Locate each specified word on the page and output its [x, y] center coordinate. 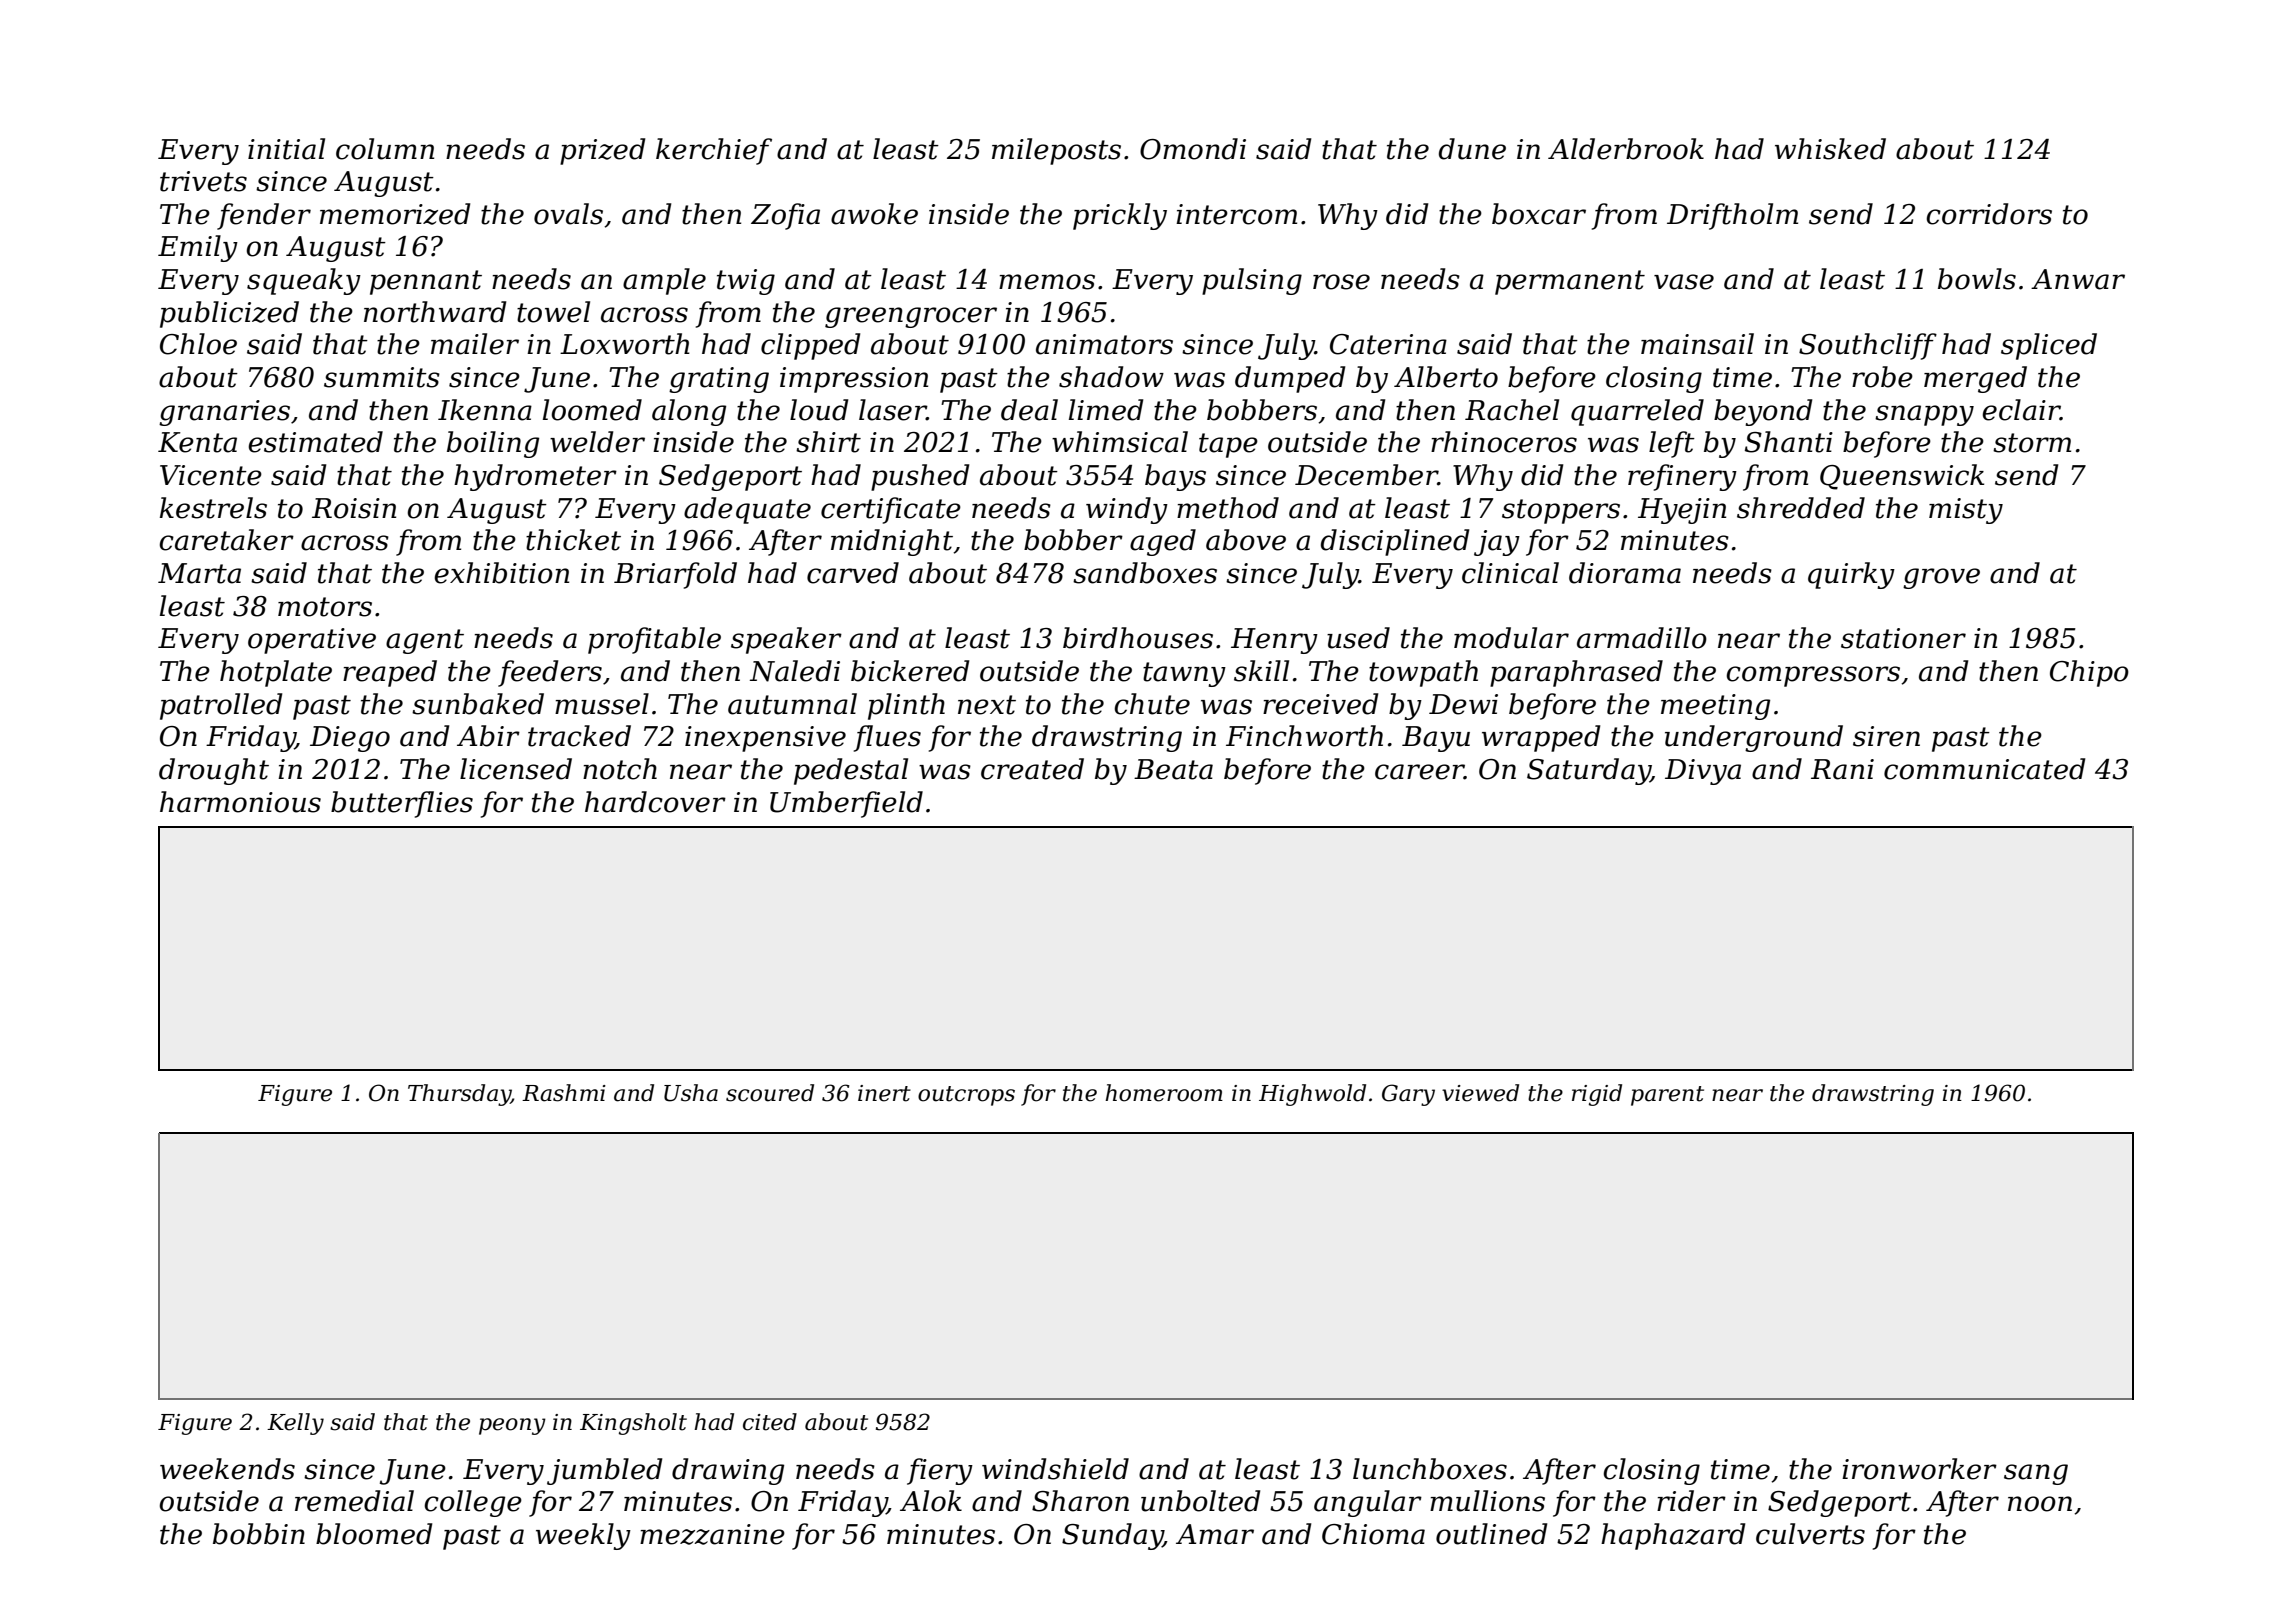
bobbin [259, 1534]
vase [1684, 282]
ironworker [1919, 1469]
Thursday [459, 1095]
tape [1228, 445]
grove [1941, 578]
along [689, 412]
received [1320, 704]
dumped [1290, 379]
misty [1966, 511]
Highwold [1312, 1095]
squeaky [304, 281]
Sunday [1112, 1536]
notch [620, 769]
